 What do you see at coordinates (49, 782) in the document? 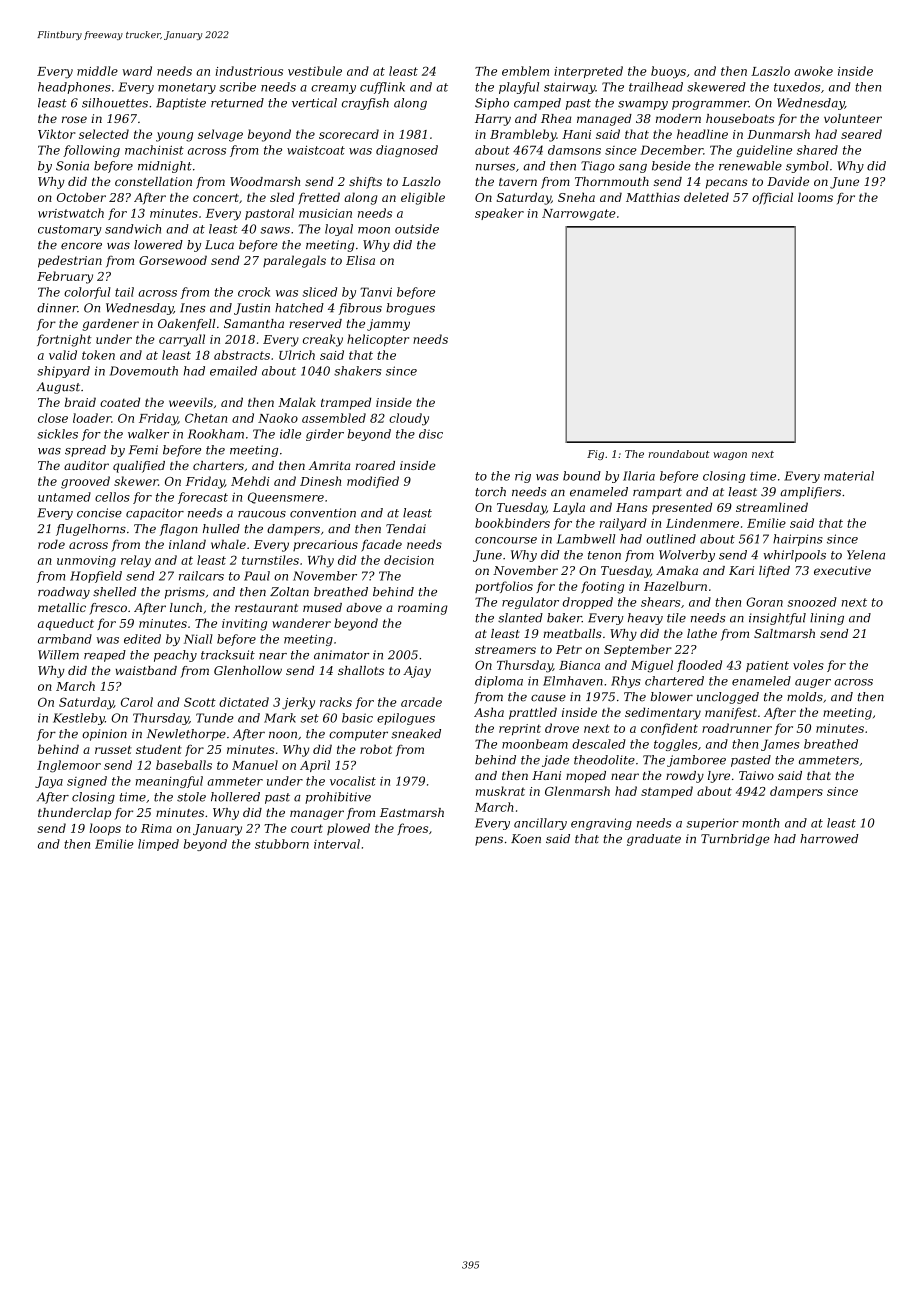
I see `Jaya` at bounding box center [49, 782].
